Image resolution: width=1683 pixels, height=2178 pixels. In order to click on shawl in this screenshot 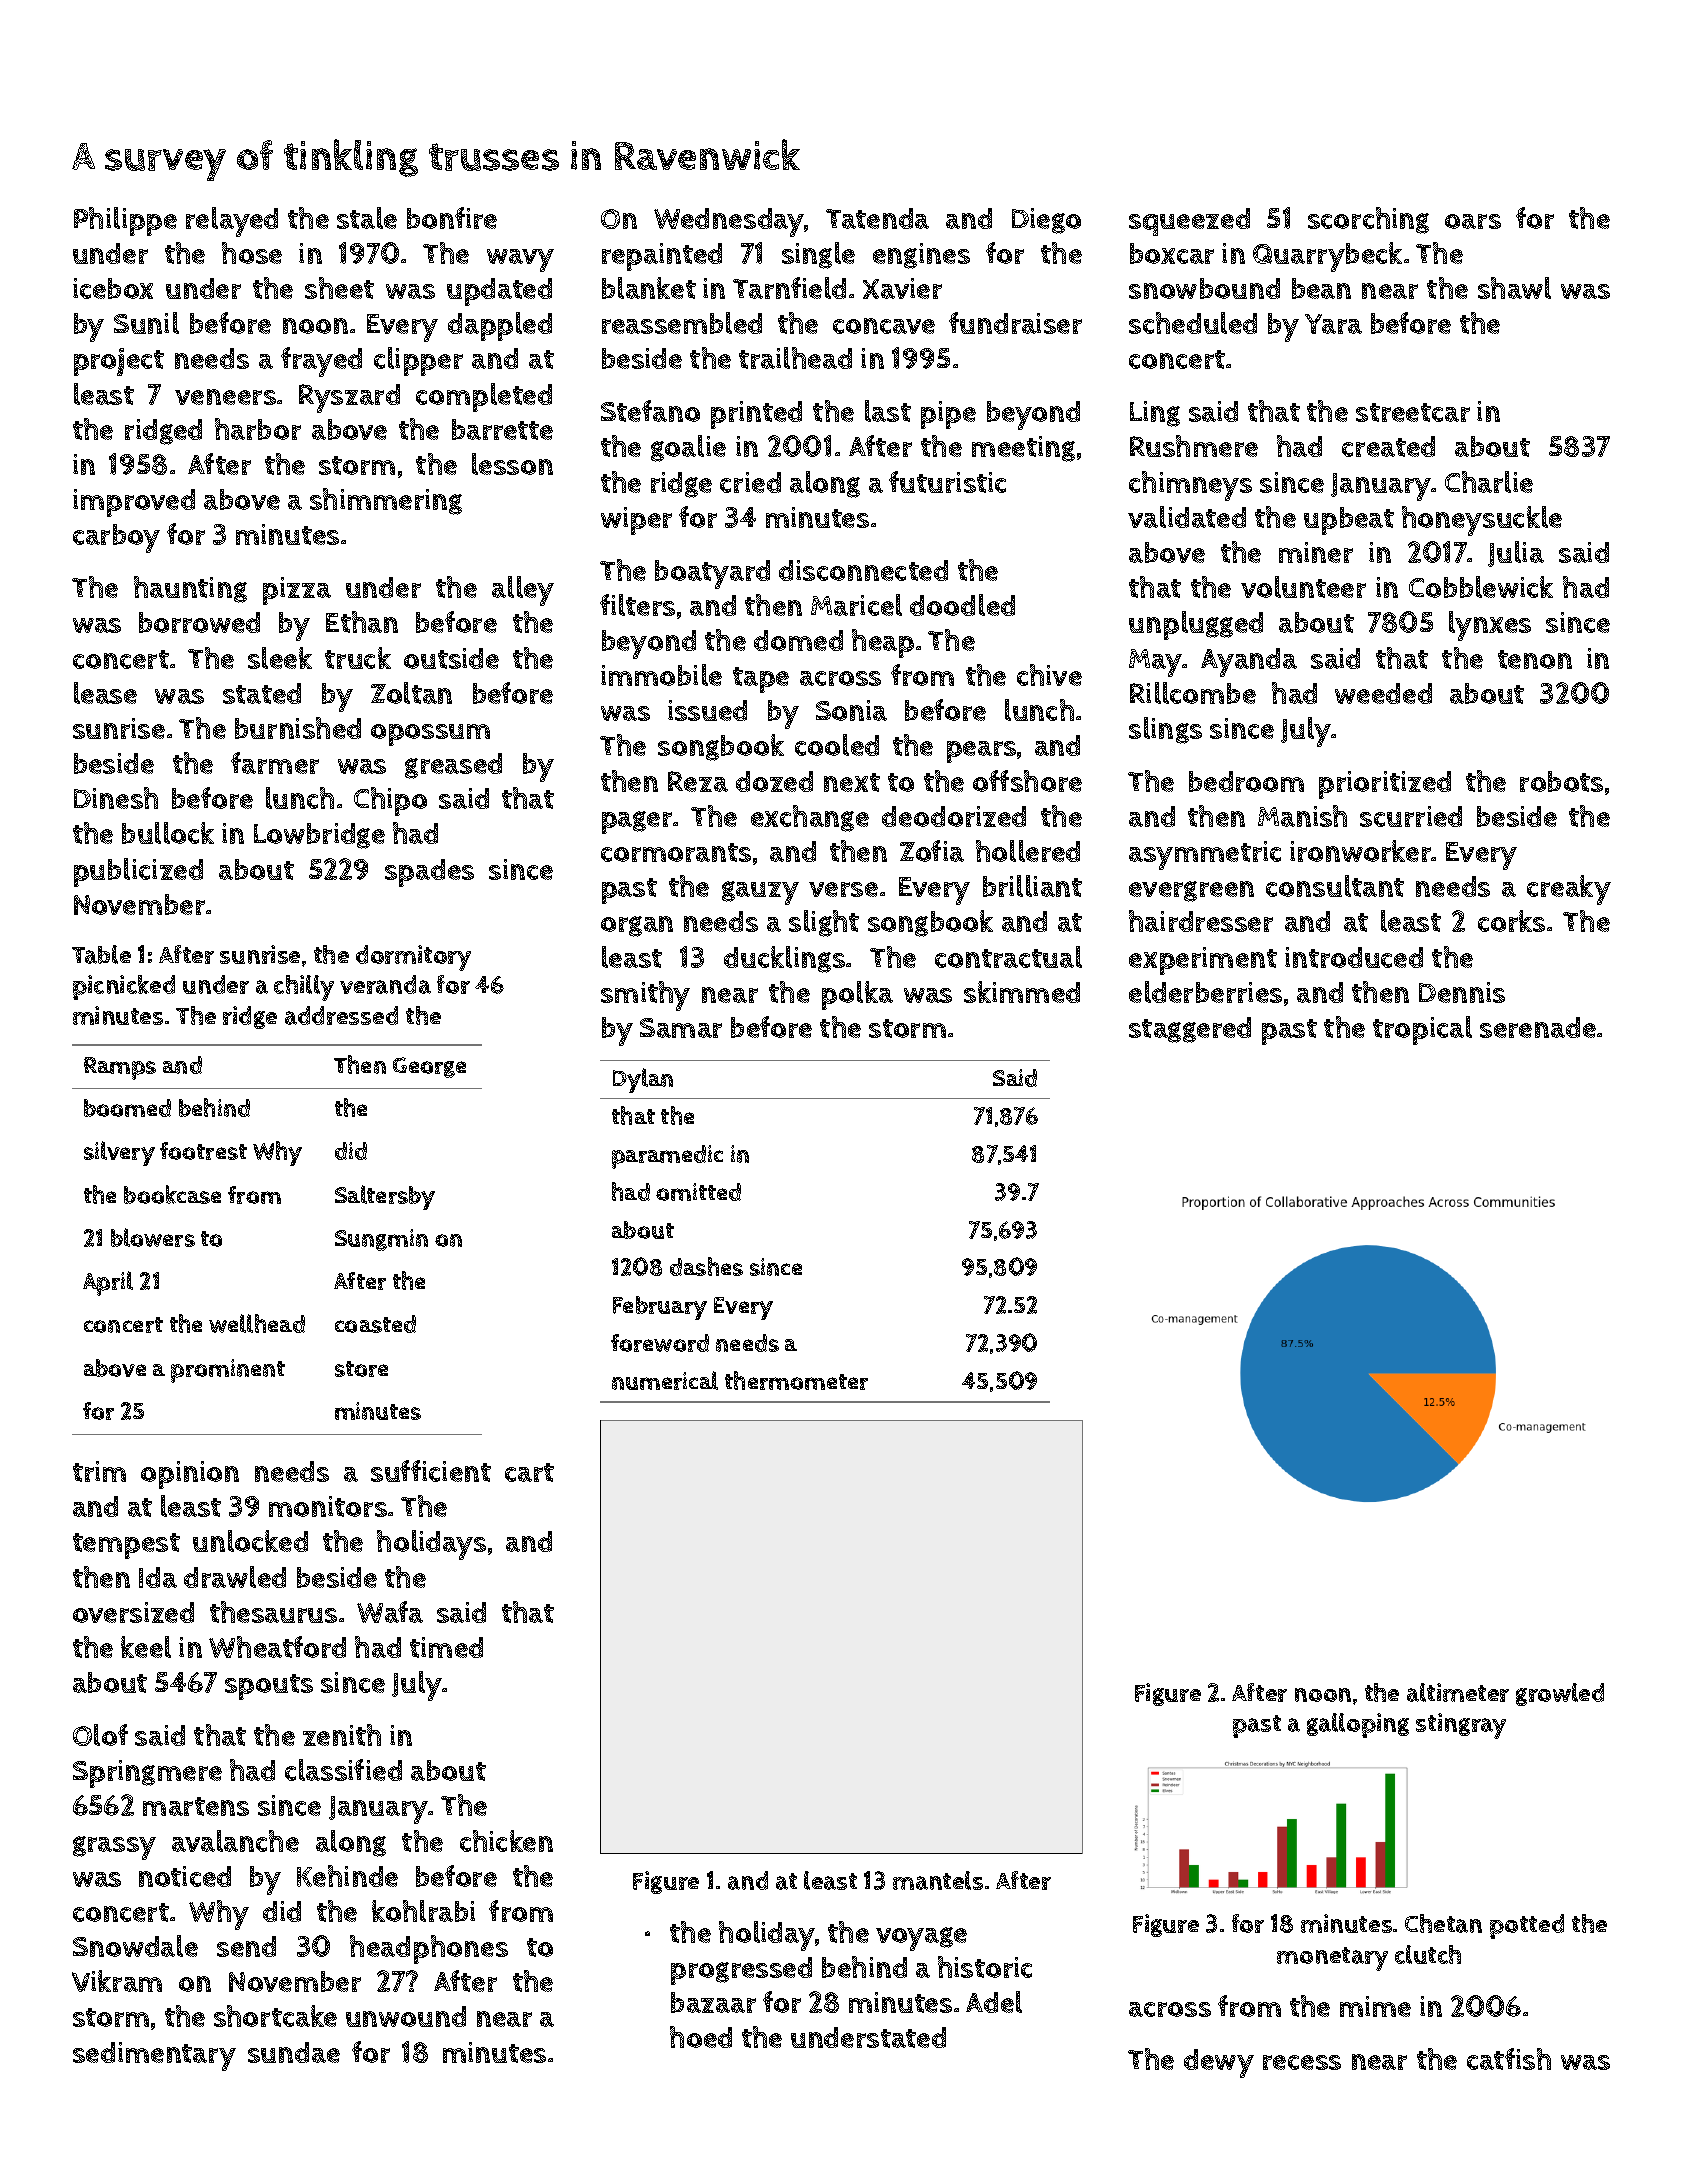, I will do `click(1514, 288)`.
